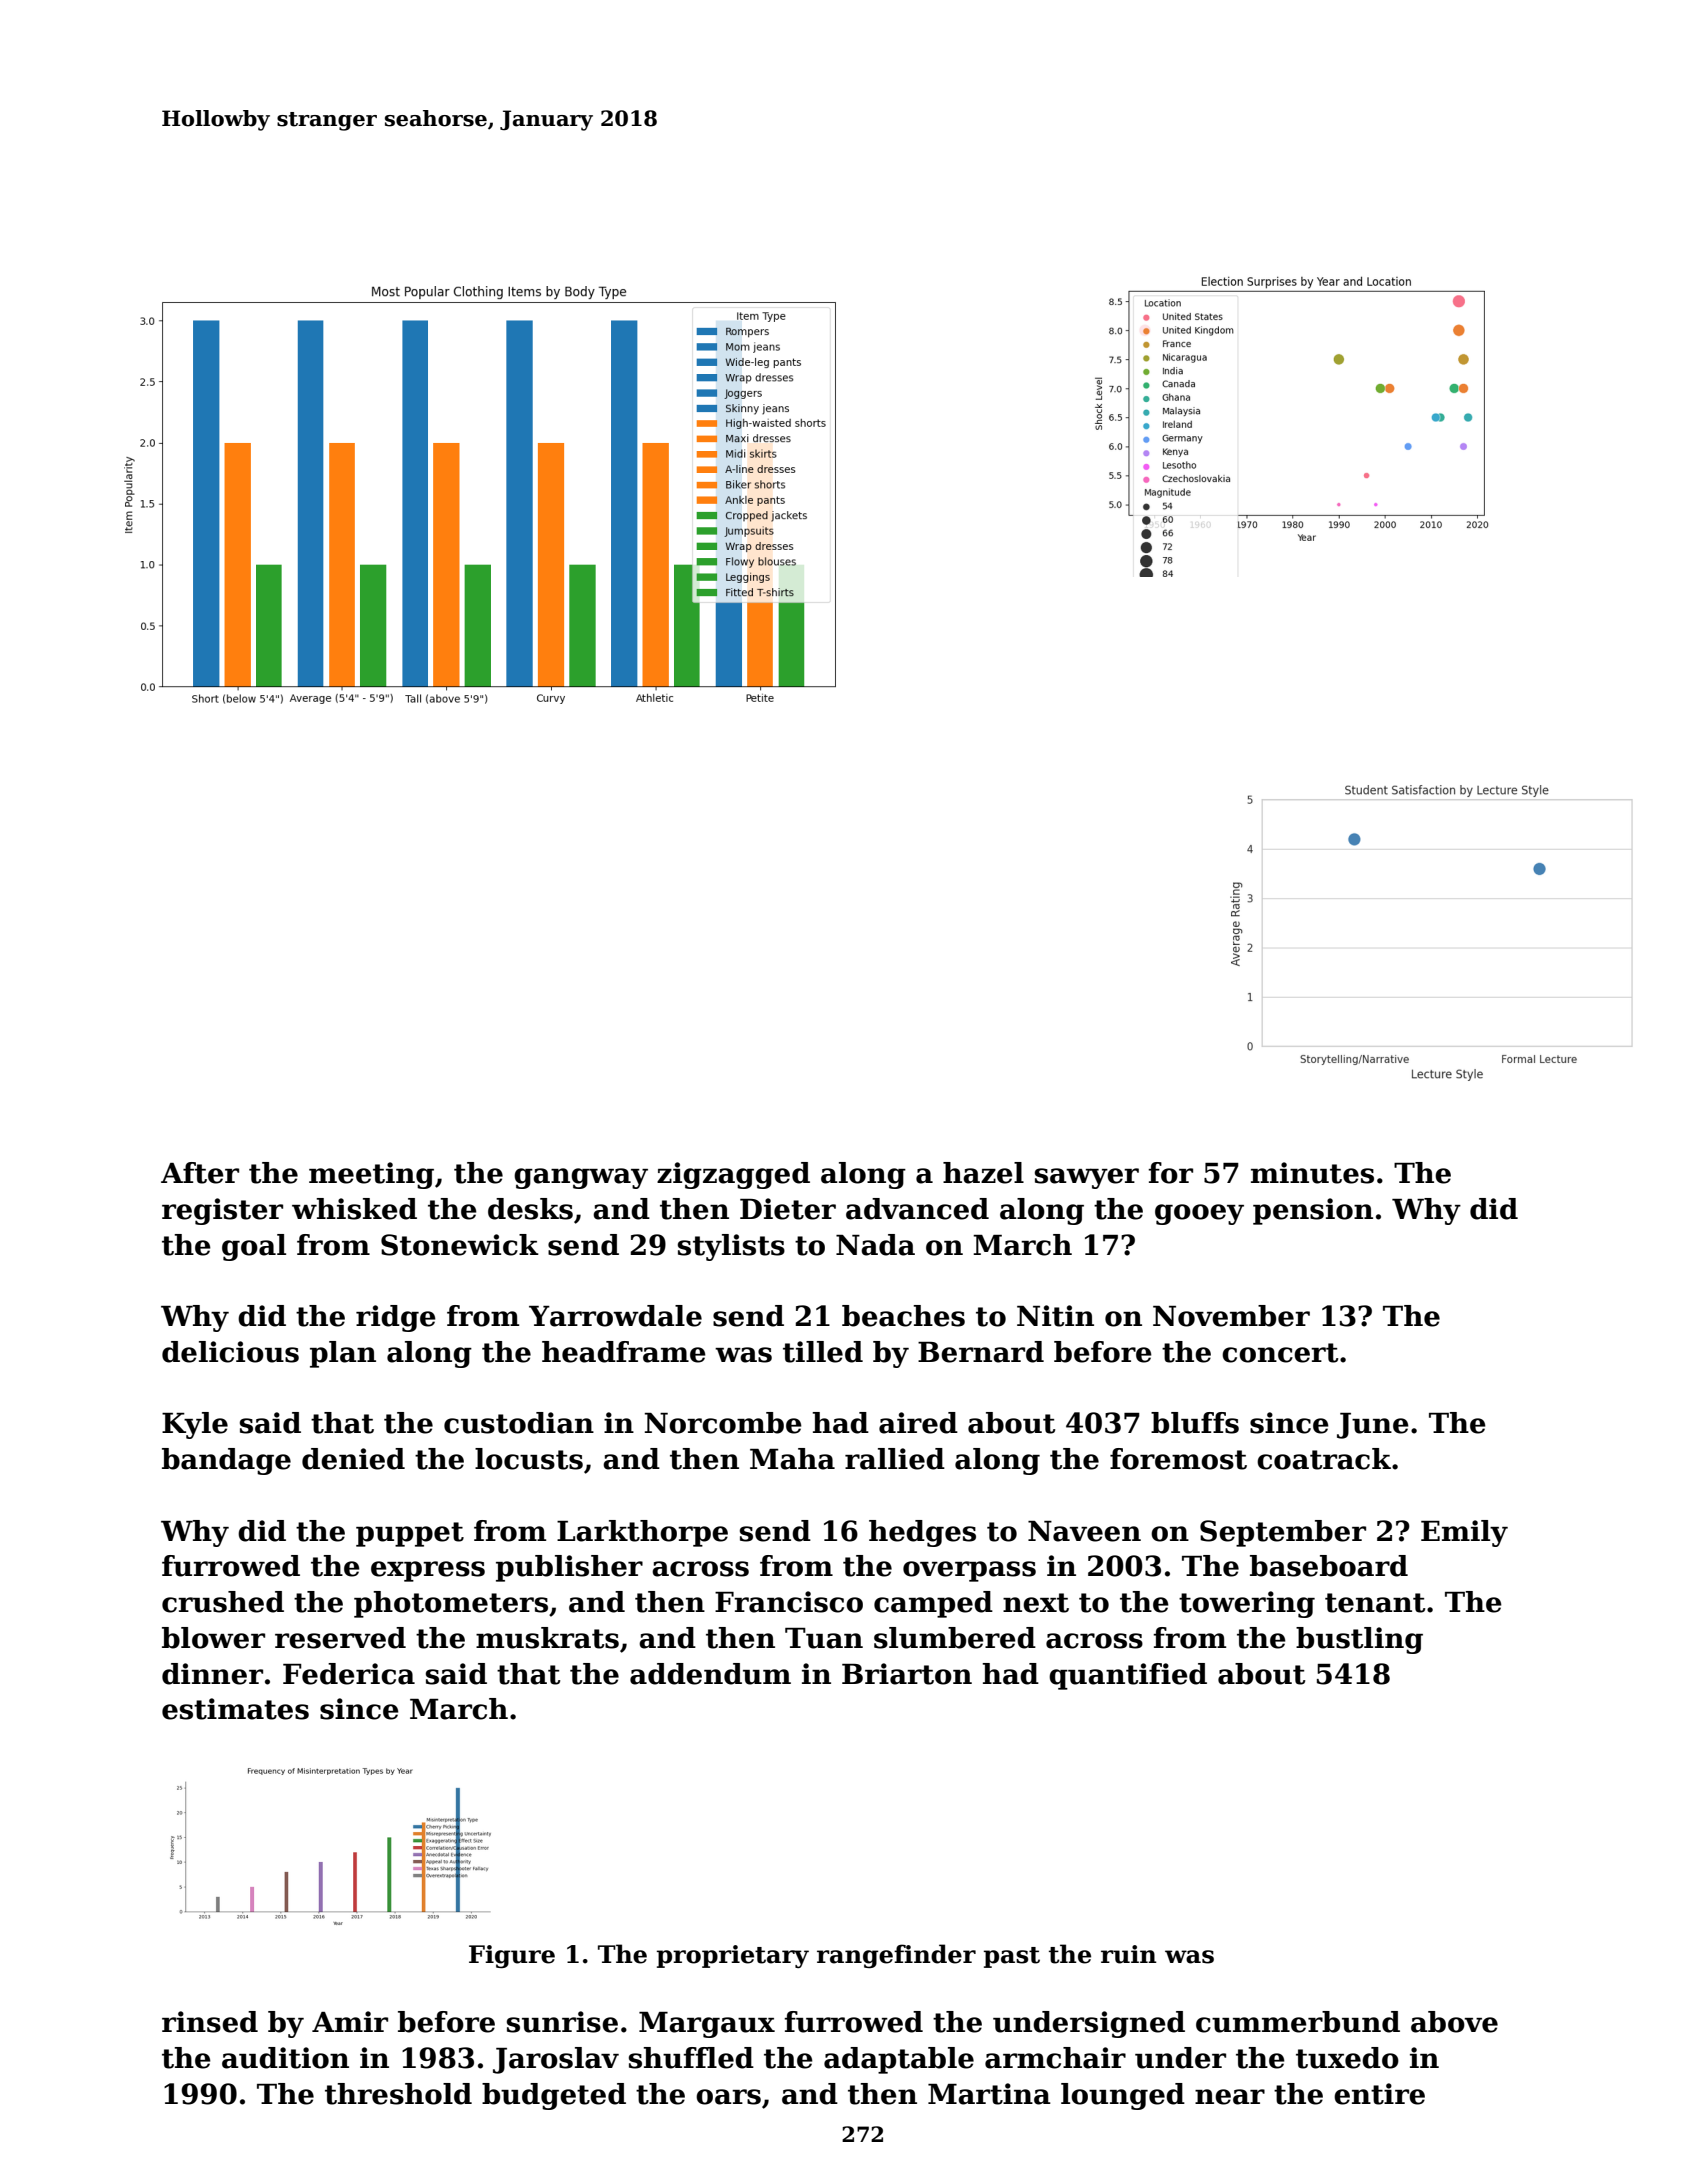 This document has height=2178, width=1683. Describe the element at coordinates (1329, 1566) in the document. I see `baseboard` at that location.
